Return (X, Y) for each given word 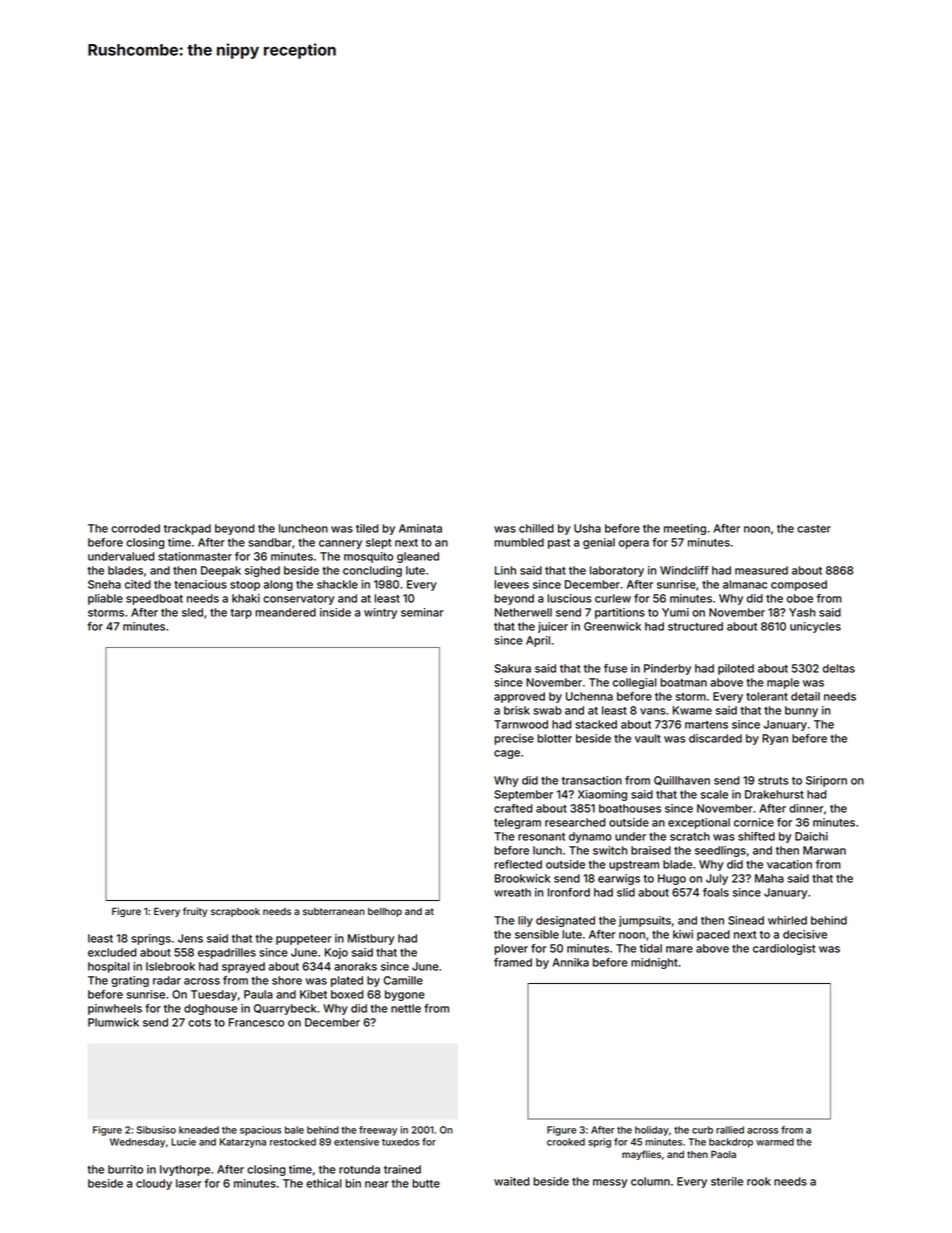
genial (599, 543)
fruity (195, 912)
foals (716, 892)
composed (799, 585)
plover (511, 949)
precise (514, 739)
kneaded (199, 1130)
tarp (241, 614)
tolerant (767, 696)
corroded (135, 528)
